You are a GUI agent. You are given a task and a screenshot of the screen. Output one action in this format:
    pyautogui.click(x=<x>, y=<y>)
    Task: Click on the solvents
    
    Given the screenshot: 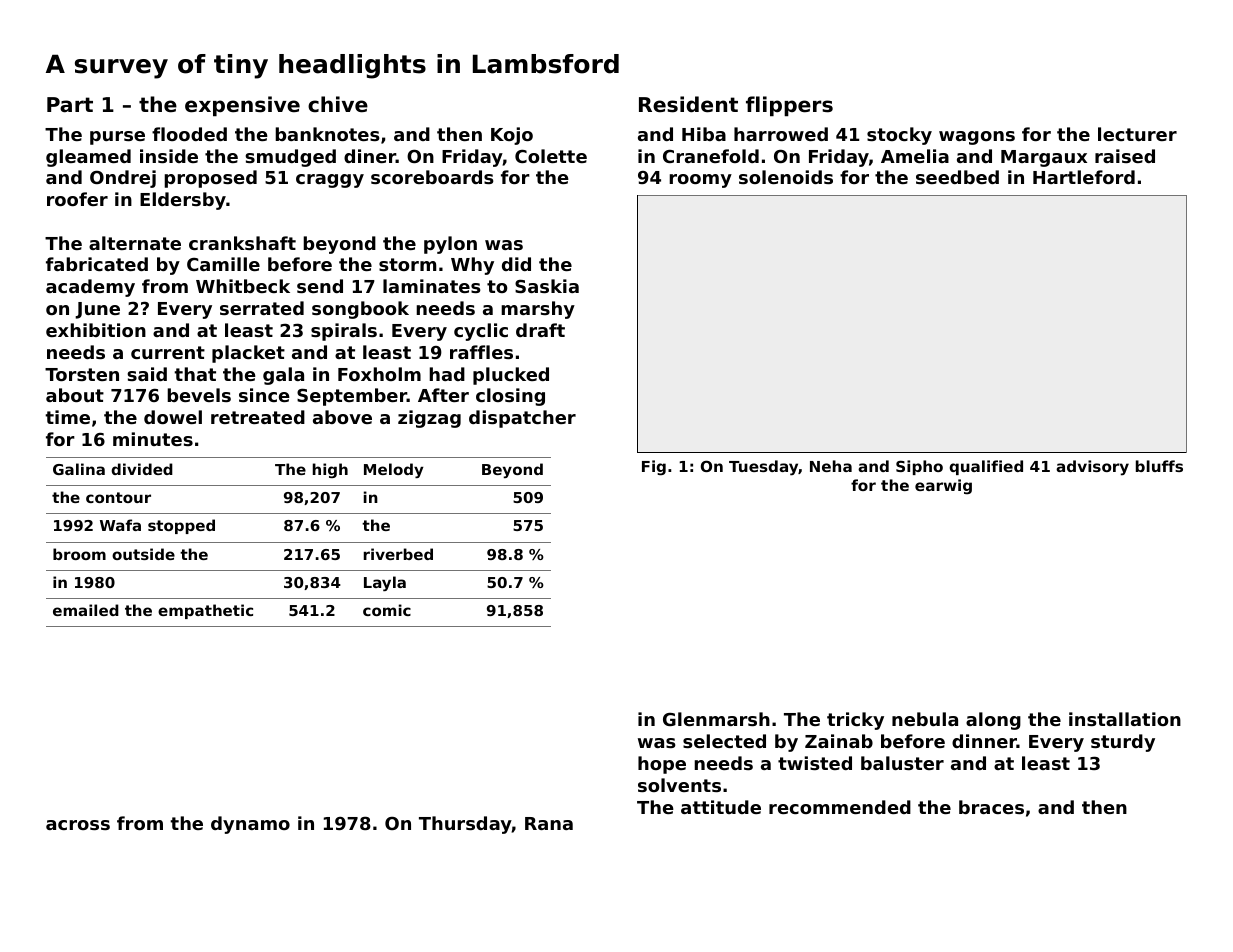 What is the action you would take?
    pyautogui.click(x=679, y=785)
